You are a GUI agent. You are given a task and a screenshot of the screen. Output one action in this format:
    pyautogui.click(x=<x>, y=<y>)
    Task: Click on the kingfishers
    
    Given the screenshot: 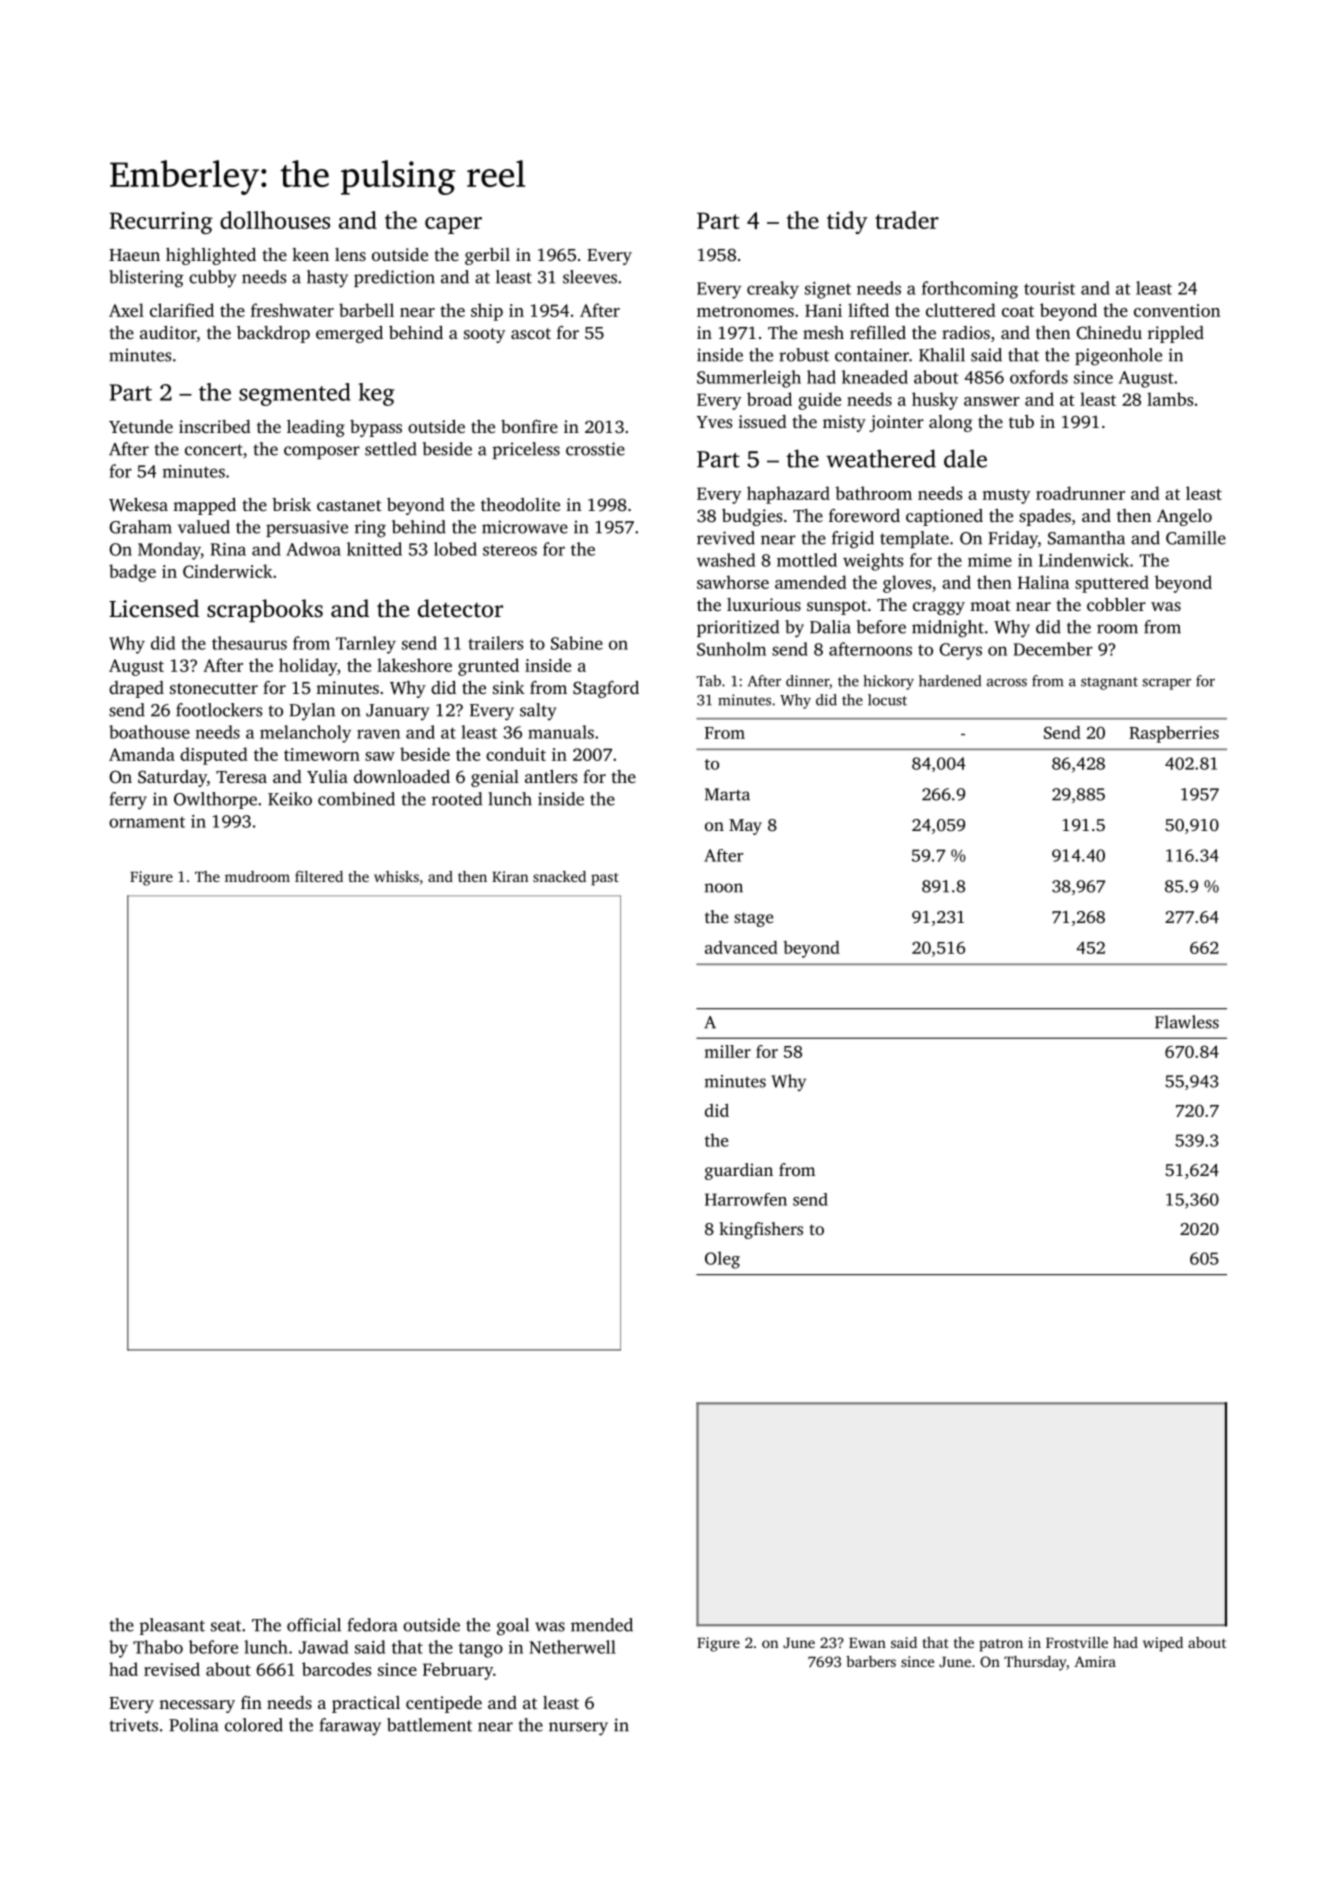 What is the action you would take?
    pyautogui.click(x=761, y=1230)
